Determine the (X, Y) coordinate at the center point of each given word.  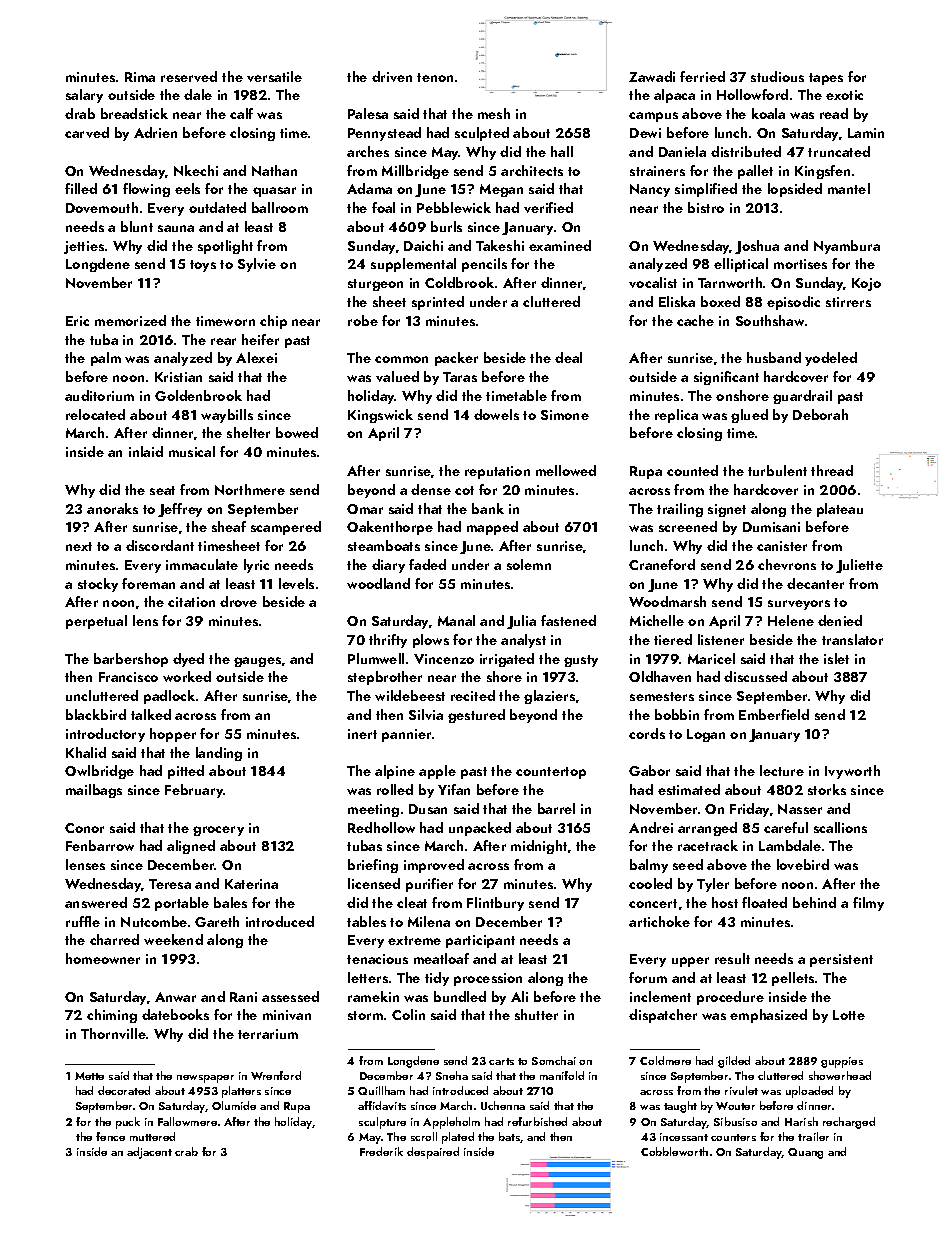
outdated (217, 207)
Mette (89, 1076)
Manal (456, 620)
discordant (160, 545)
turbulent (777, 470)
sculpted (482, 134)
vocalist (653, 282)
